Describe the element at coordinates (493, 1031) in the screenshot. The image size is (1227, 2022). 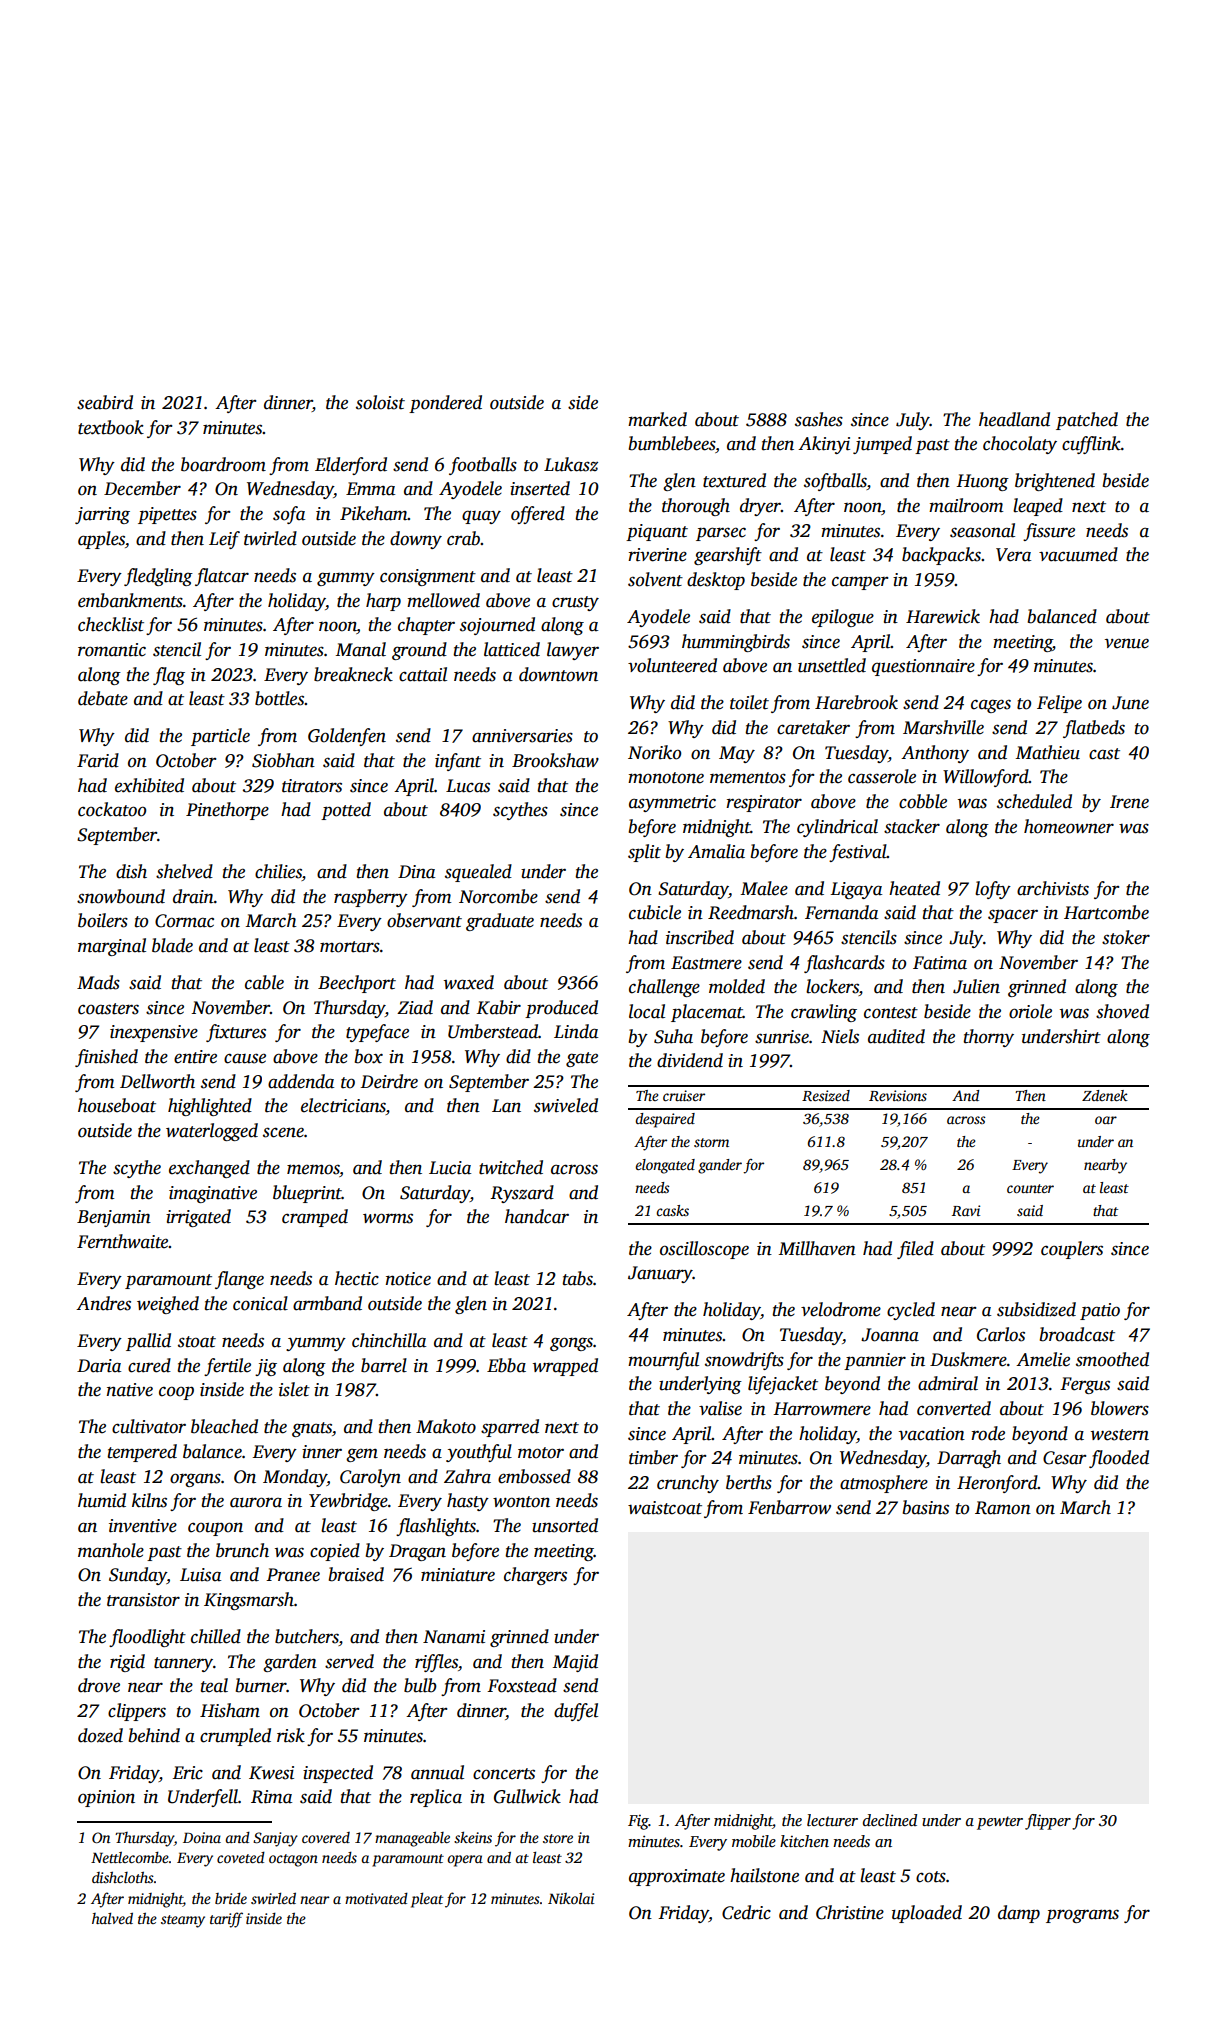
I see `Umberstead` at that location.
